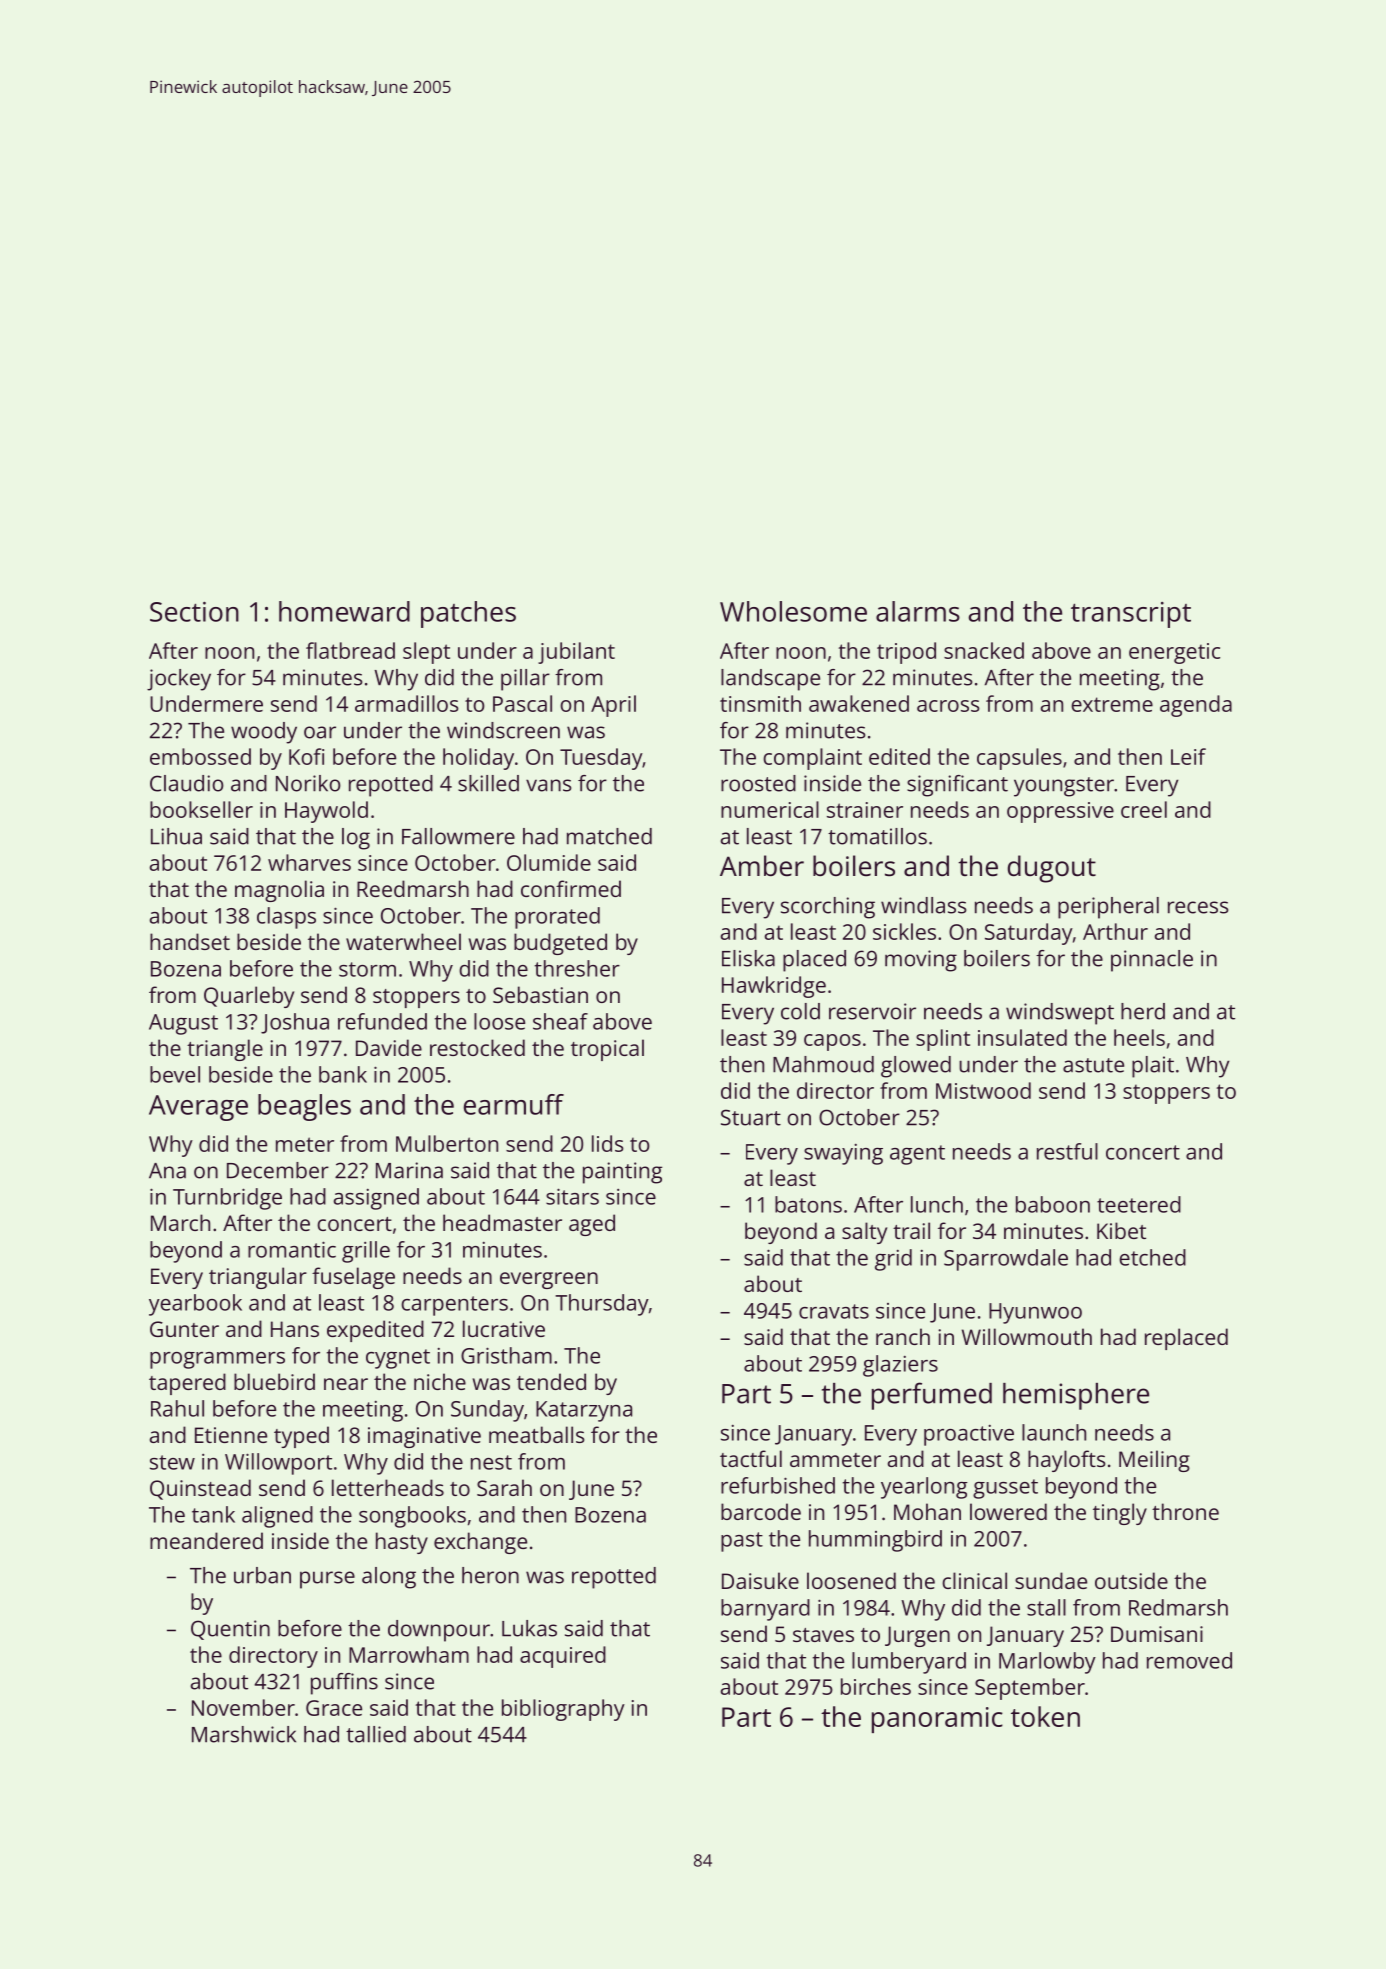  Describe the element at coordinates (948, 706) in the screenshot. I see `across` at that location.
